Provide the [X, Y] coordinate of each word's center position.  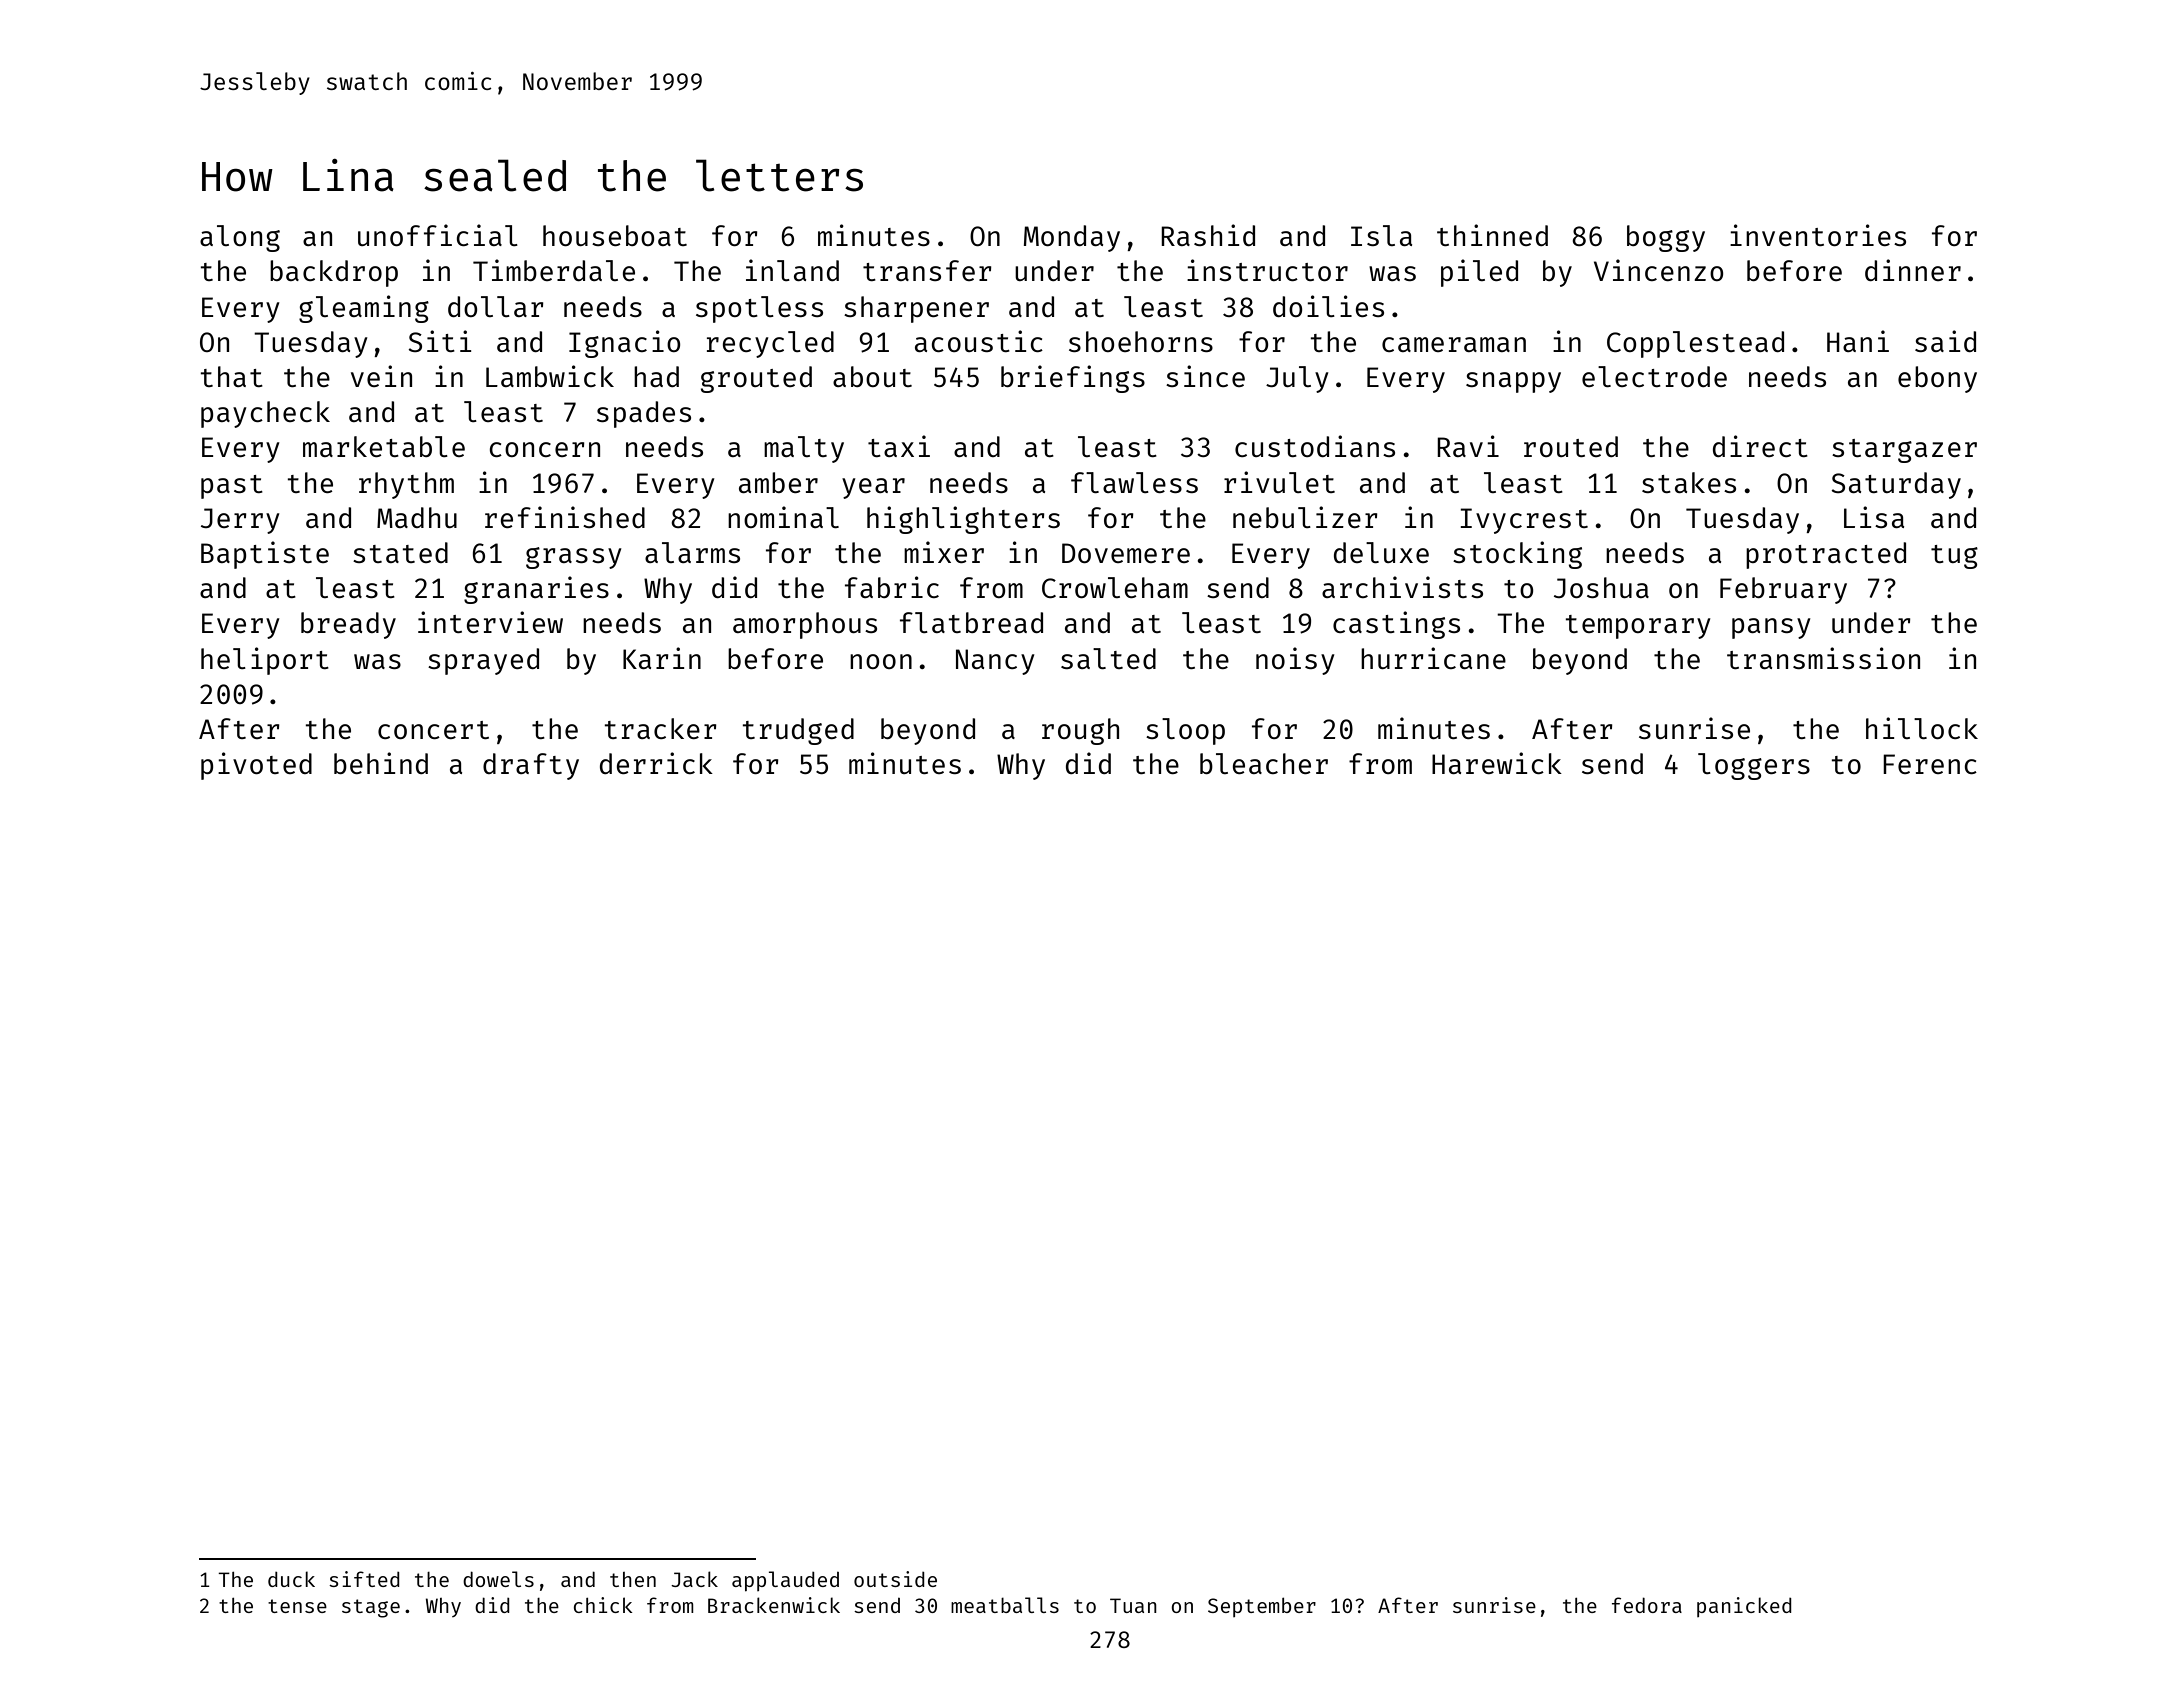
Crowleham [1115, 587]
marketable [384, 446]
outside [895, 1579]
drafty [531, 766]
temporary [1638, 627]
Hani [1858, 341]
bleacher [1264, 763]
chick [603, 1605]
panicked [1744, 1607]
